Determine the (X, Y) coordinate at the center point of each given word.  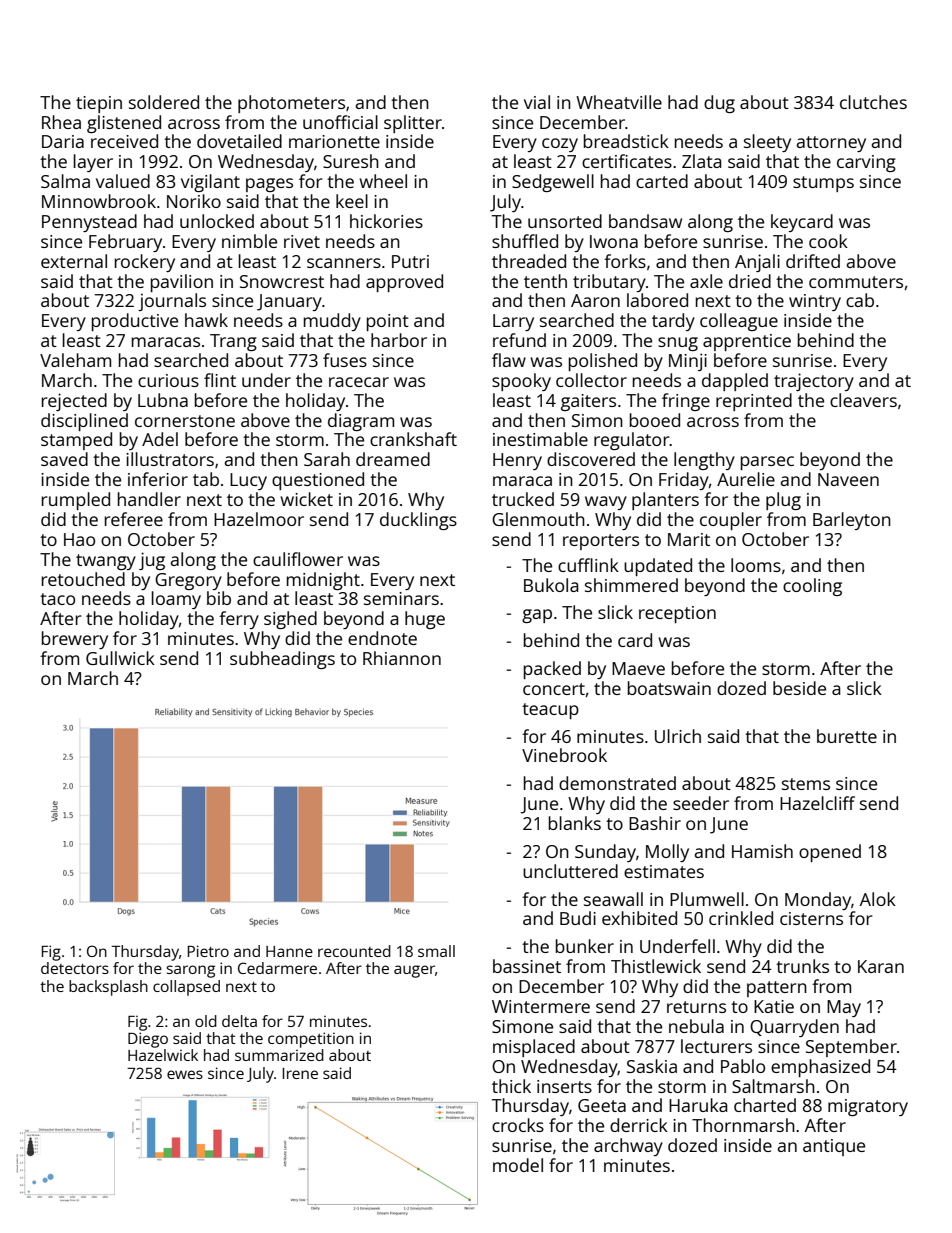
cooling (812, 587)
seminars (401, 598)
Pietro (208, 951)
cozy (560, 145)
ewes (185, 1074)
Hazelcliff (817, 803)
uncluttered (570, 871)
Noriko (194, 201)
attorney (831, 144)
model (518, 1165)
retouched (83, 579)
